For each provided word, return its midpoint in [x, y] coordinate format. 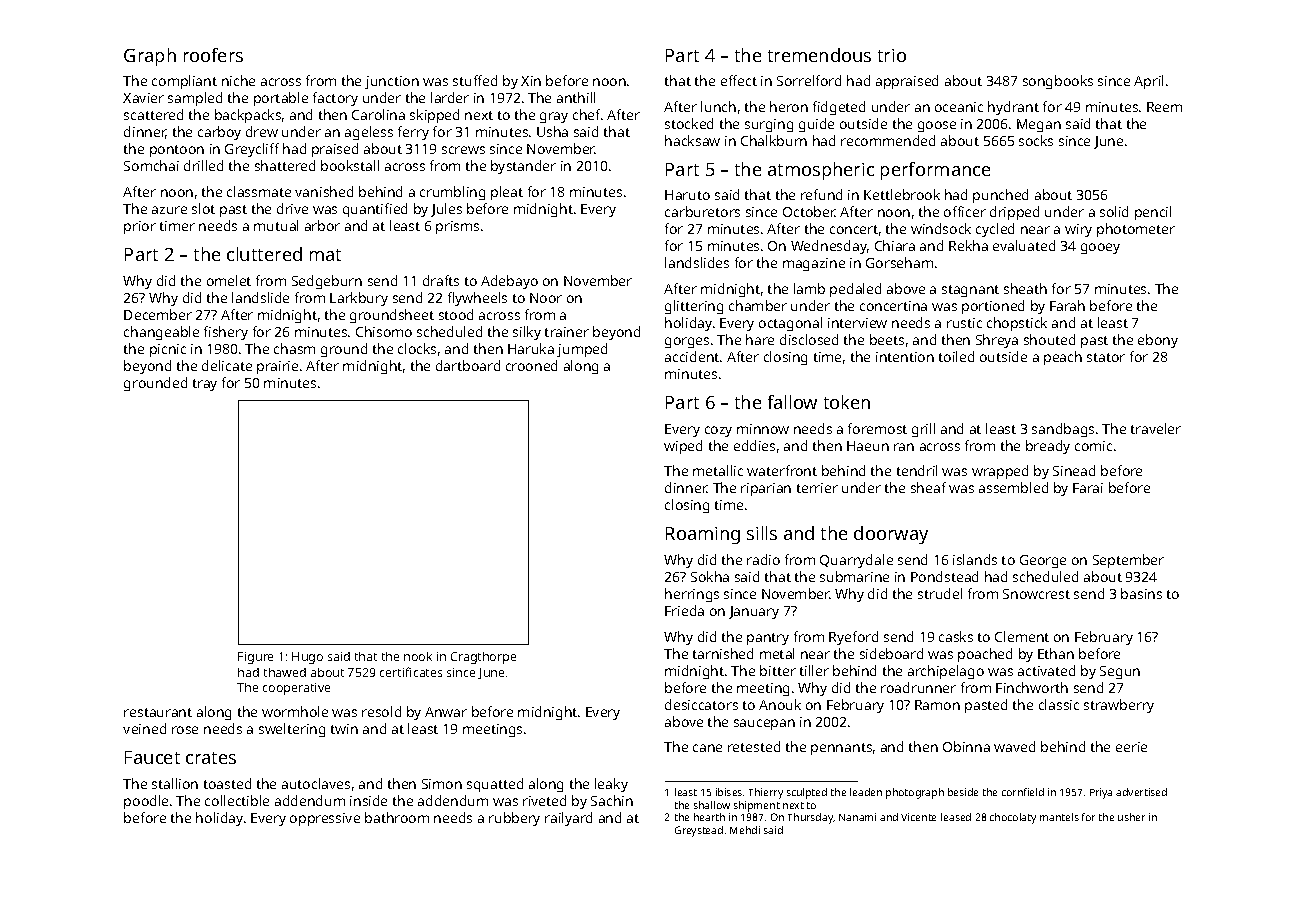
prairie [277, 367]
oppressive [325, 819]
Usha [552, 131]
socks [1036, 140]
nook [418, 656]
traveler [1156, 428]
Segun [1120, 672]
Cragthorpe [483, 658]
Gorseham [899, 262]
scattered [153, 114]
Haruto [687, 195]
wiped [683, 447]
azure [169, 210]
